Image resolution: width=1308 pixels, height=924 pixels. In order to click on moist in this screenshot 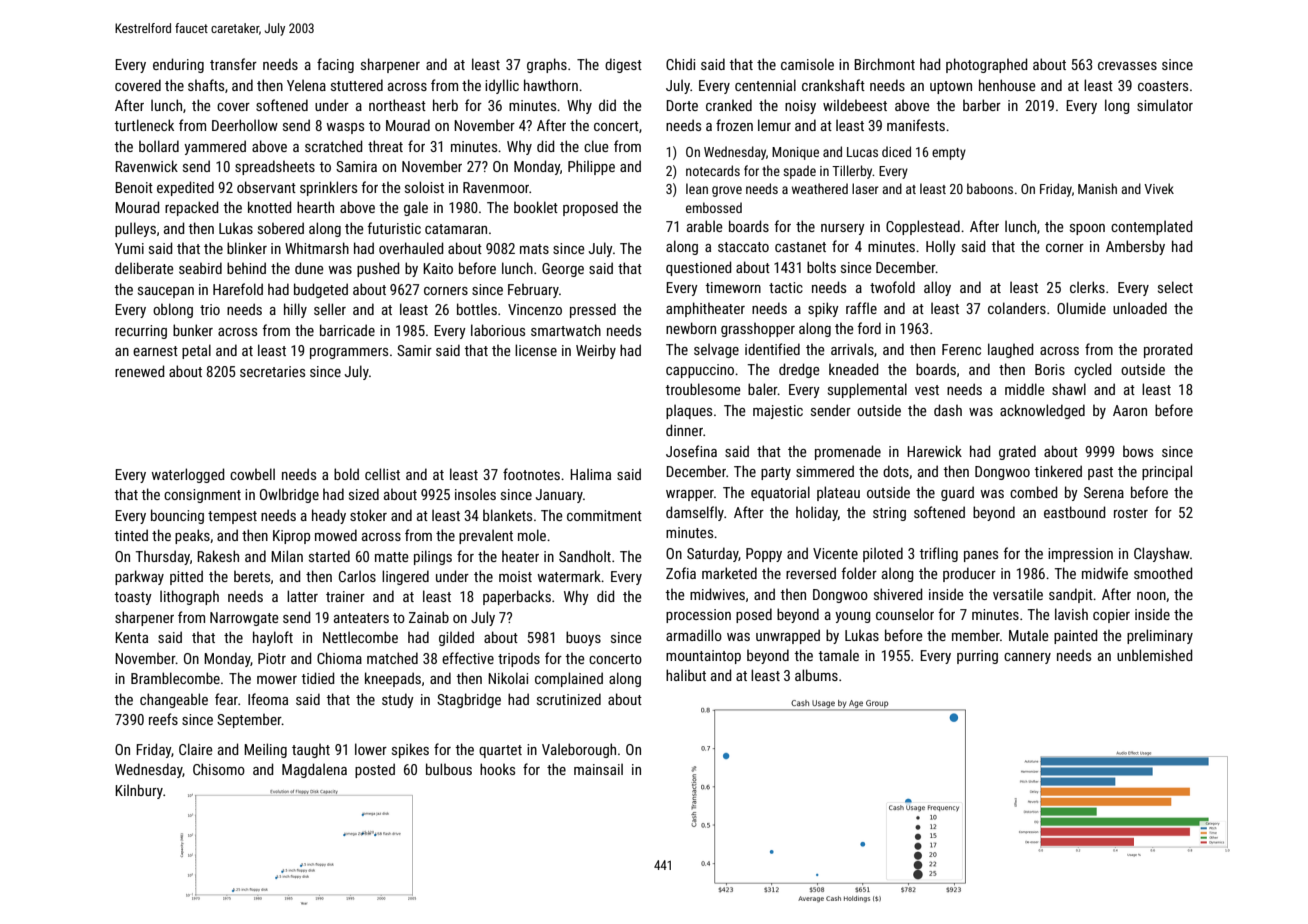, I will do `click(515, 576)`.
